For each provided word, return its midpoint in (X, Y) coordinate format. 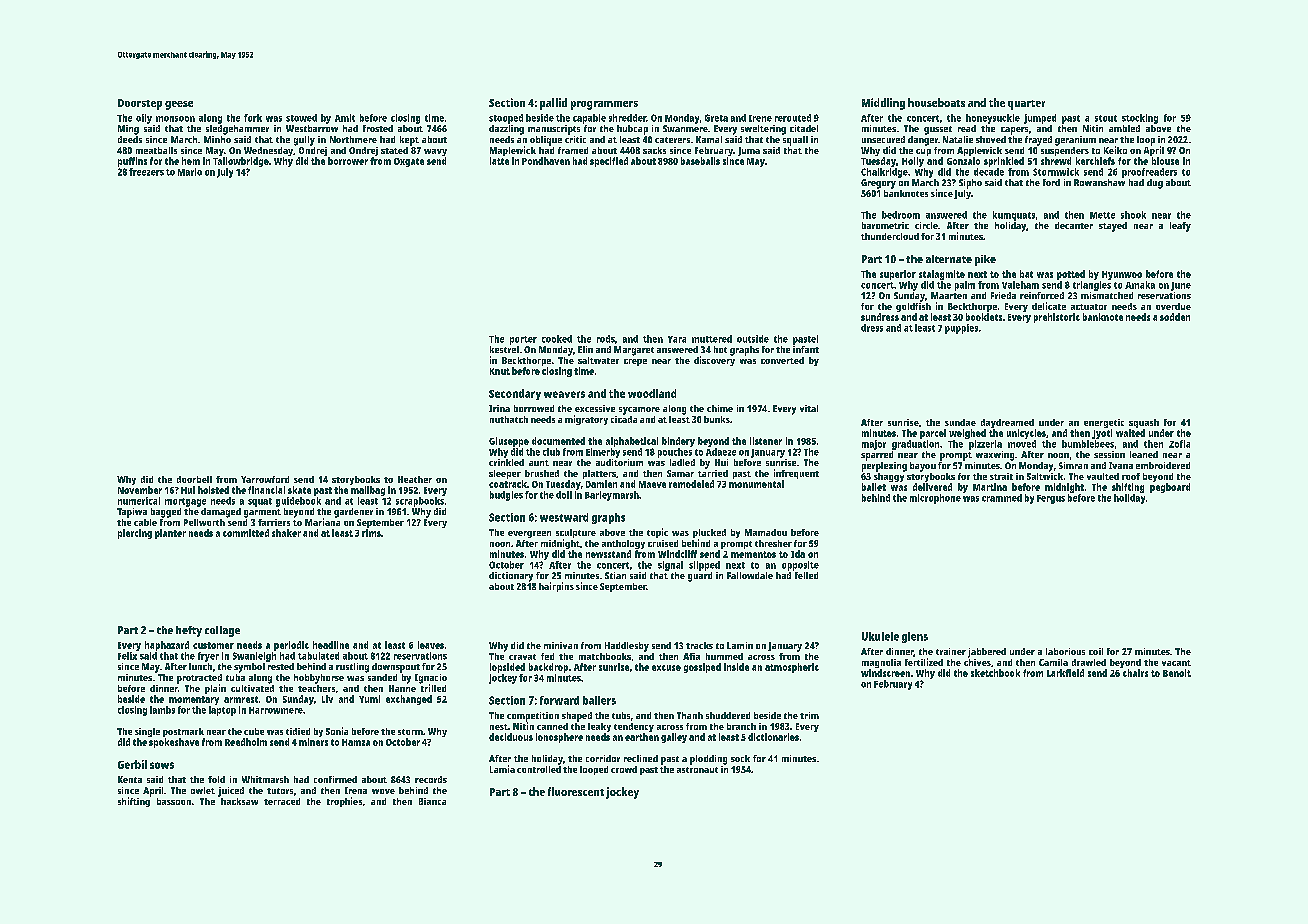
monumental (756, 484)
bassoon (174, 801)
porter (523, 340)
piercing (135, 534)
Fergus (1051, 499)
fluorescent (576, 791)
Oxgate (409, 162)
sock (740, 758)
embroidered (1163, 465)
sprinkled (1004, 162)
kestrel (504, 349)
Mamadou (766, 532)
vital (809, 408)
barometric (885, 225)
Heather (415, 479)
